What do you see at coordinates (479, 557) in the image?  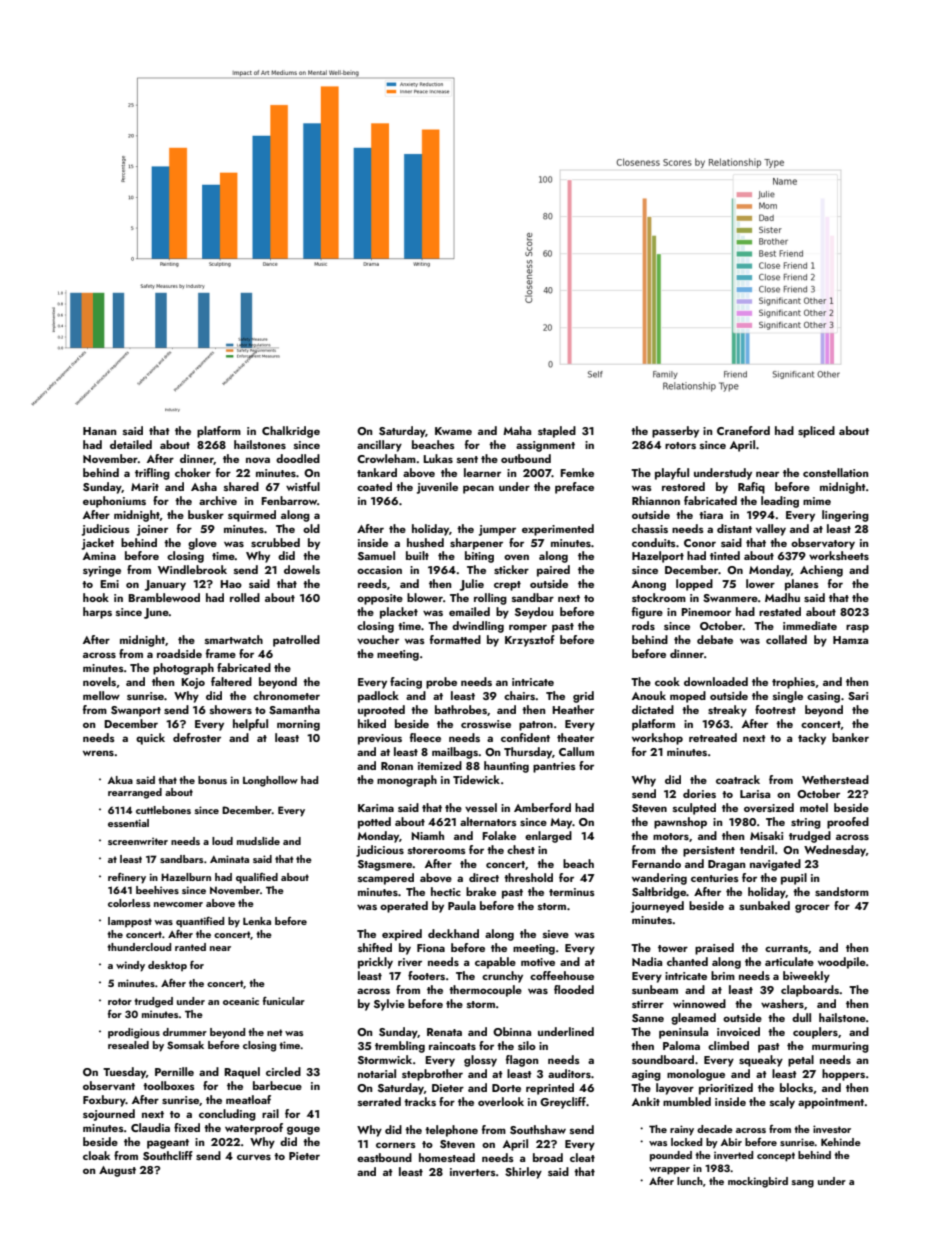 I see `biting` at bounding box center [479, 557].
